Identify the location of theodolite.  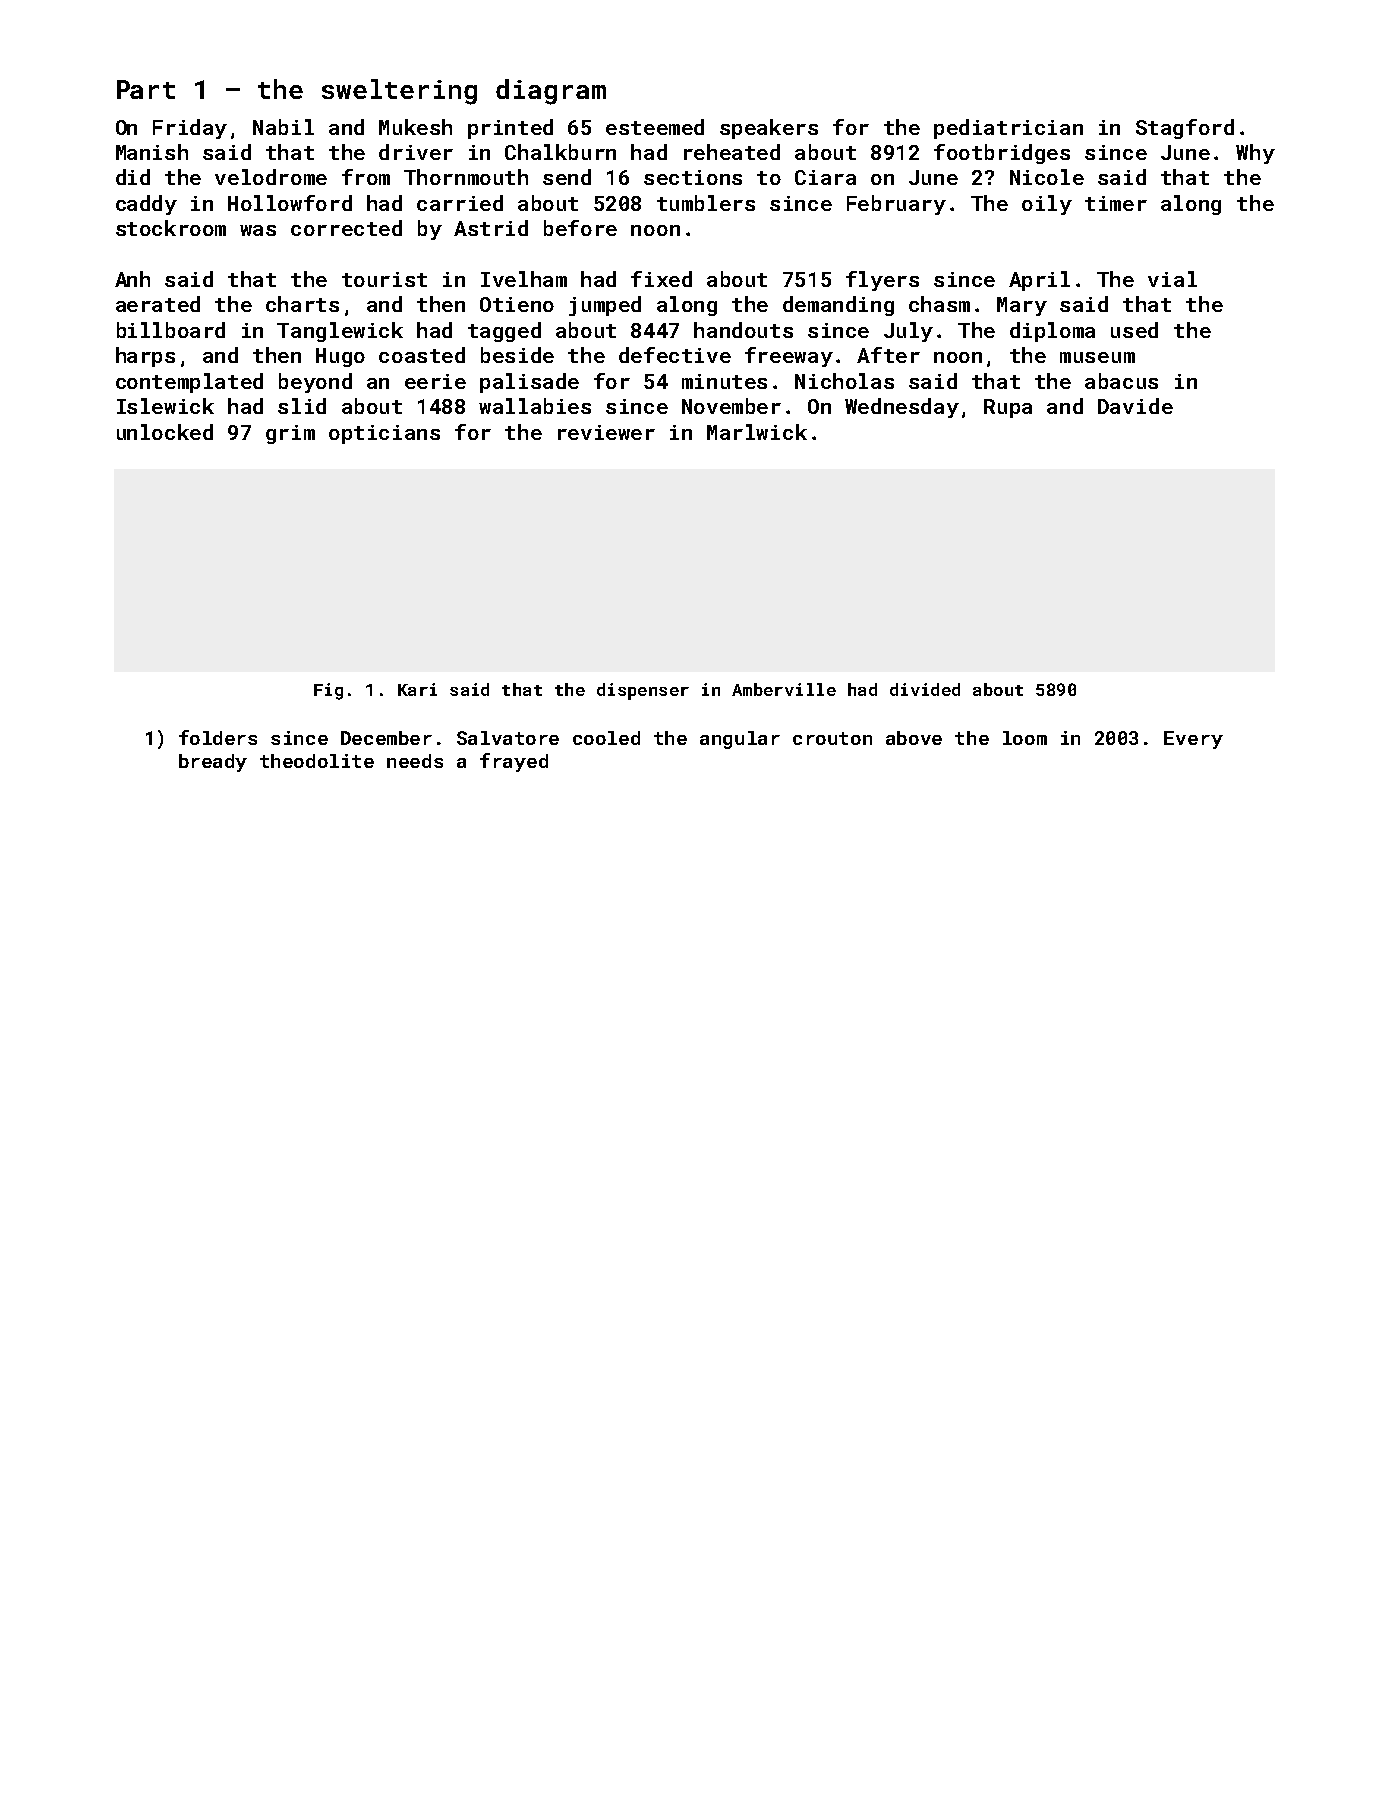
(317, 761).
